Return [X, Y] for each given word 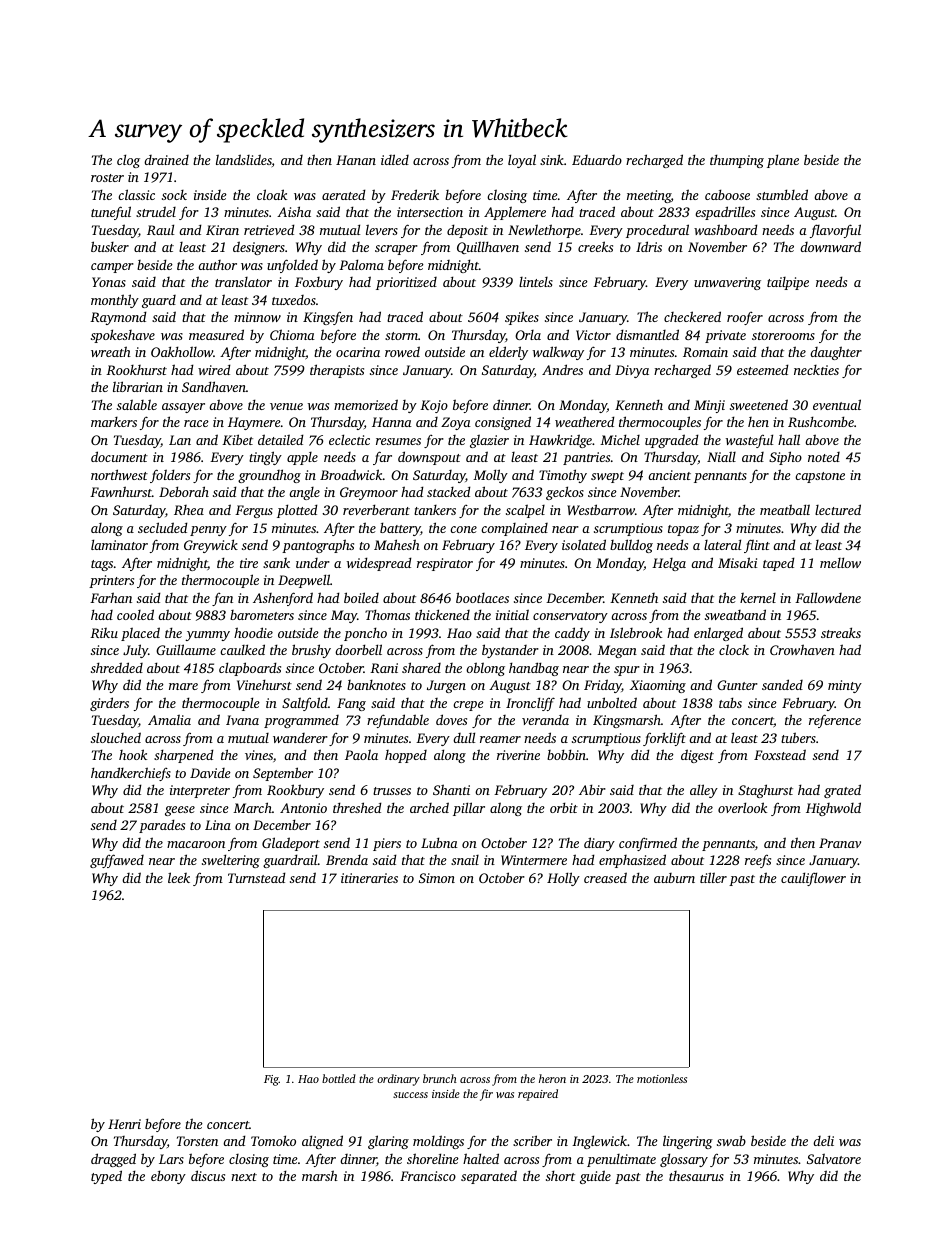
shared [421, 667]
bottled [339, 1078]
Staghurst [765, 791]
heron [552, 1078]
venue [286, 406]
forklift [664, 739]
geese [180, 811]
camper [112, 268]
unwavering [727, 283]
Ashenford [283, 599]
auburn [674, 878]
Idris [649, 246]
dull [464, 737]
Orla [528, 335]
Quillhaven [488, 247]
